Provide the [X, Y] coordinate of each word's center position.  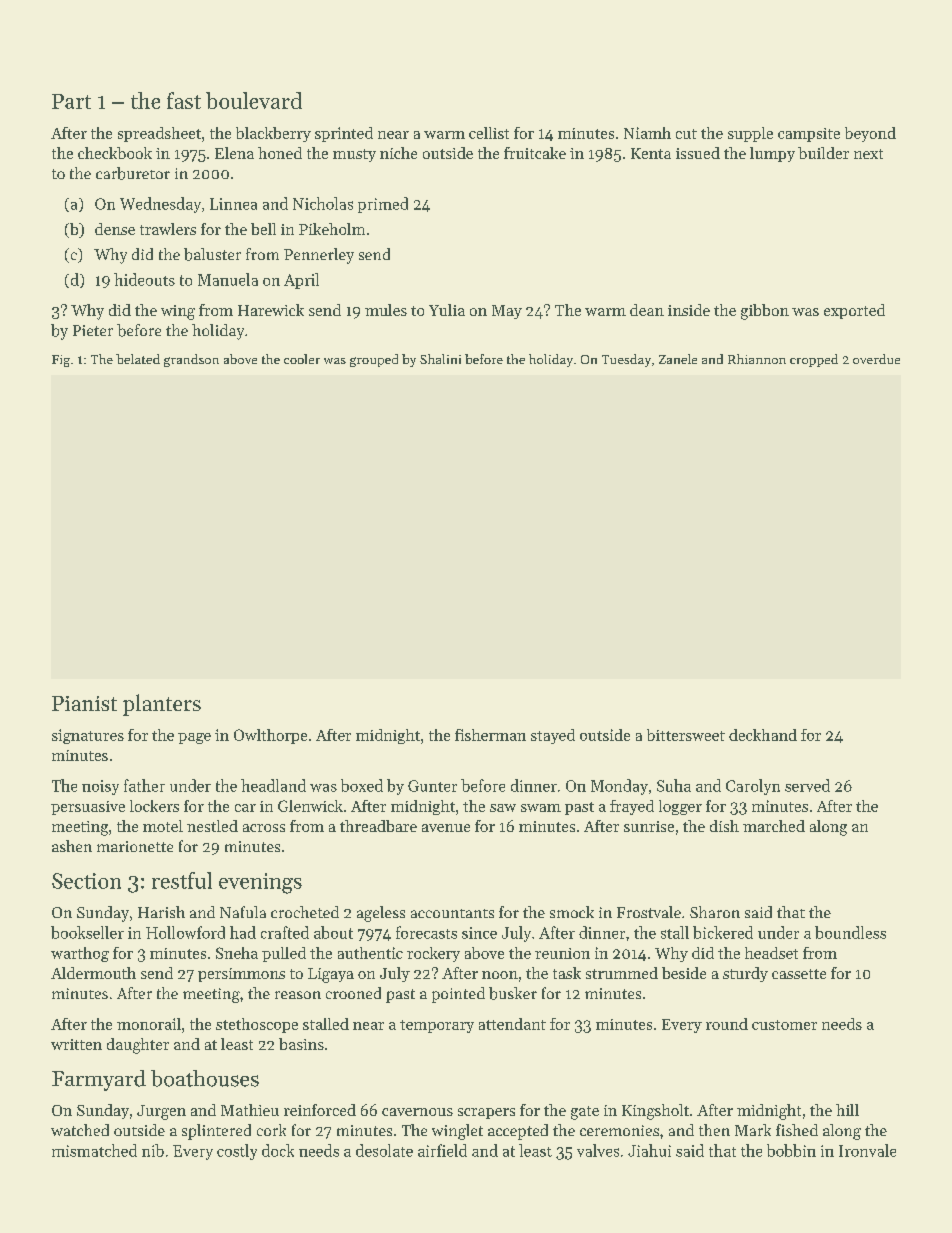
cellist [489, 133]
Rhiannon [757, 359]
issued [698, 153]
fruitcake [535, 153]
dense [115, 229]
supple [750, 134]
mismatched [94, 1150]
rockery [433, 954]
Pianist [84, 703]
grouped [374, 360]
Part [71, 101]
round [727, 1024]
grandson [191, 360]
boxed [362, 785]
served [807, 785]
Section [86, 881]
